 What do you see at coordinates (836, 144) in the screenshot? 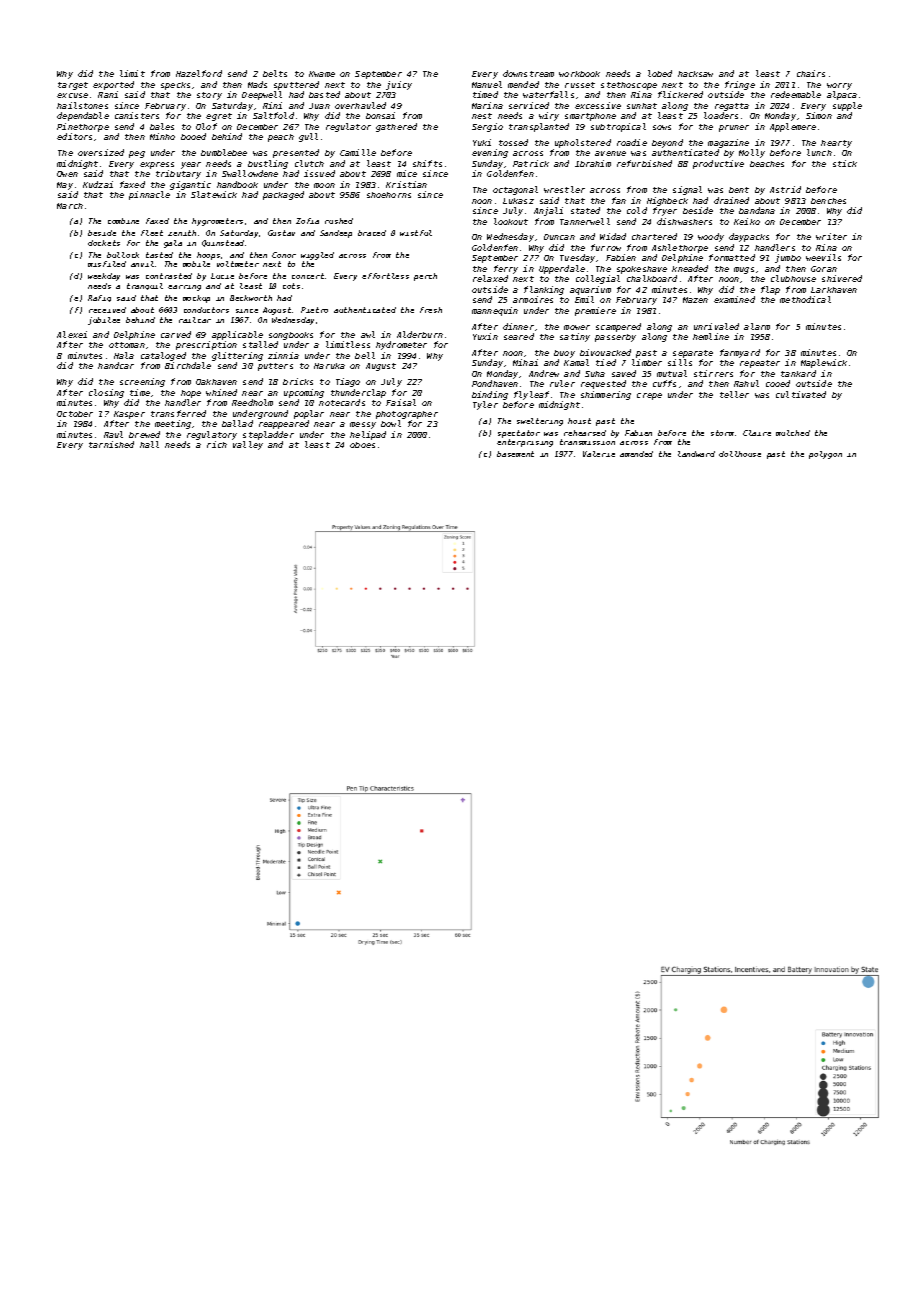
I see `hearty` at bounding box center [836, 144].
